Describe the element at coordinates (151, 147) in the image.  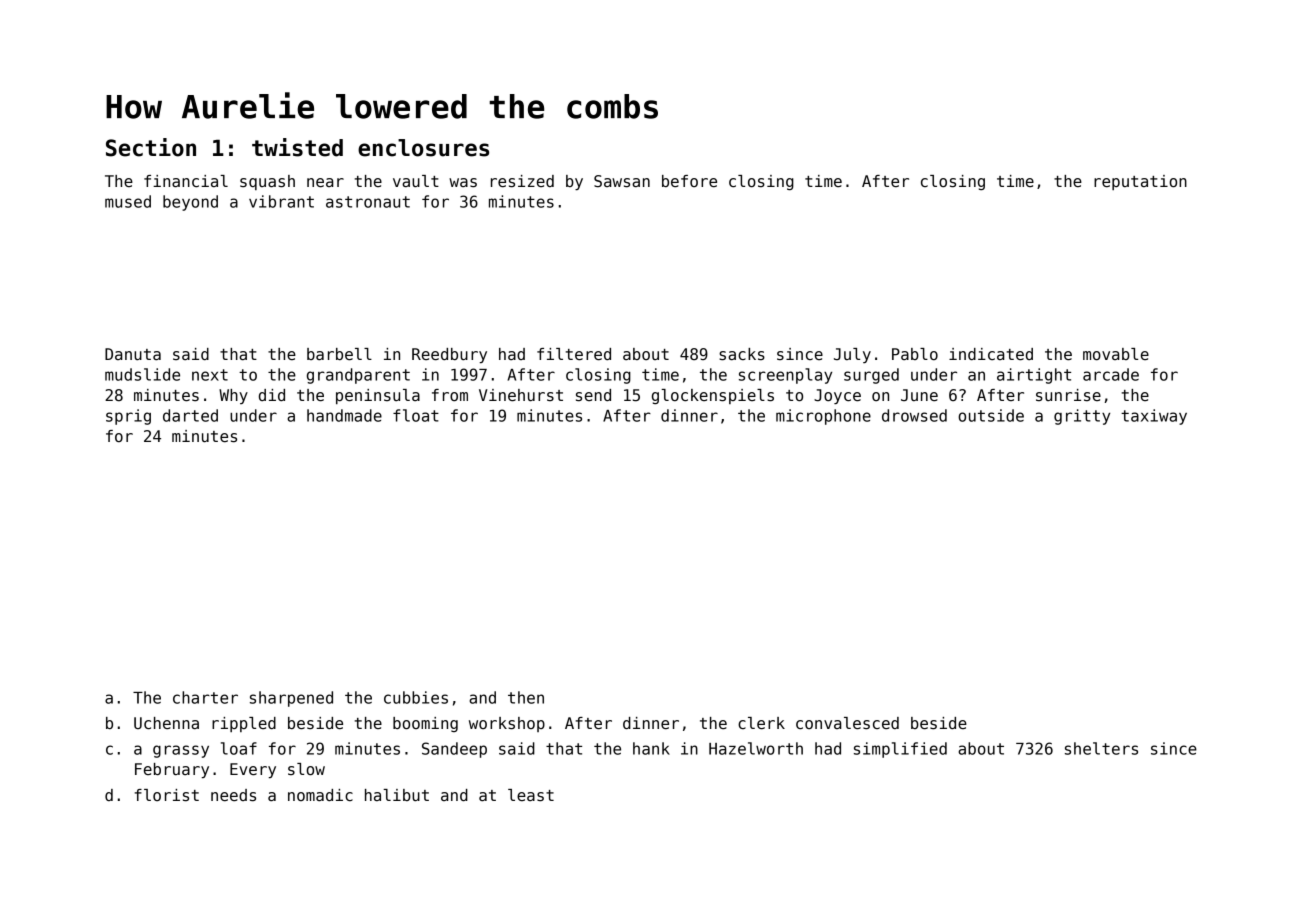
I see `Section` at that location.
